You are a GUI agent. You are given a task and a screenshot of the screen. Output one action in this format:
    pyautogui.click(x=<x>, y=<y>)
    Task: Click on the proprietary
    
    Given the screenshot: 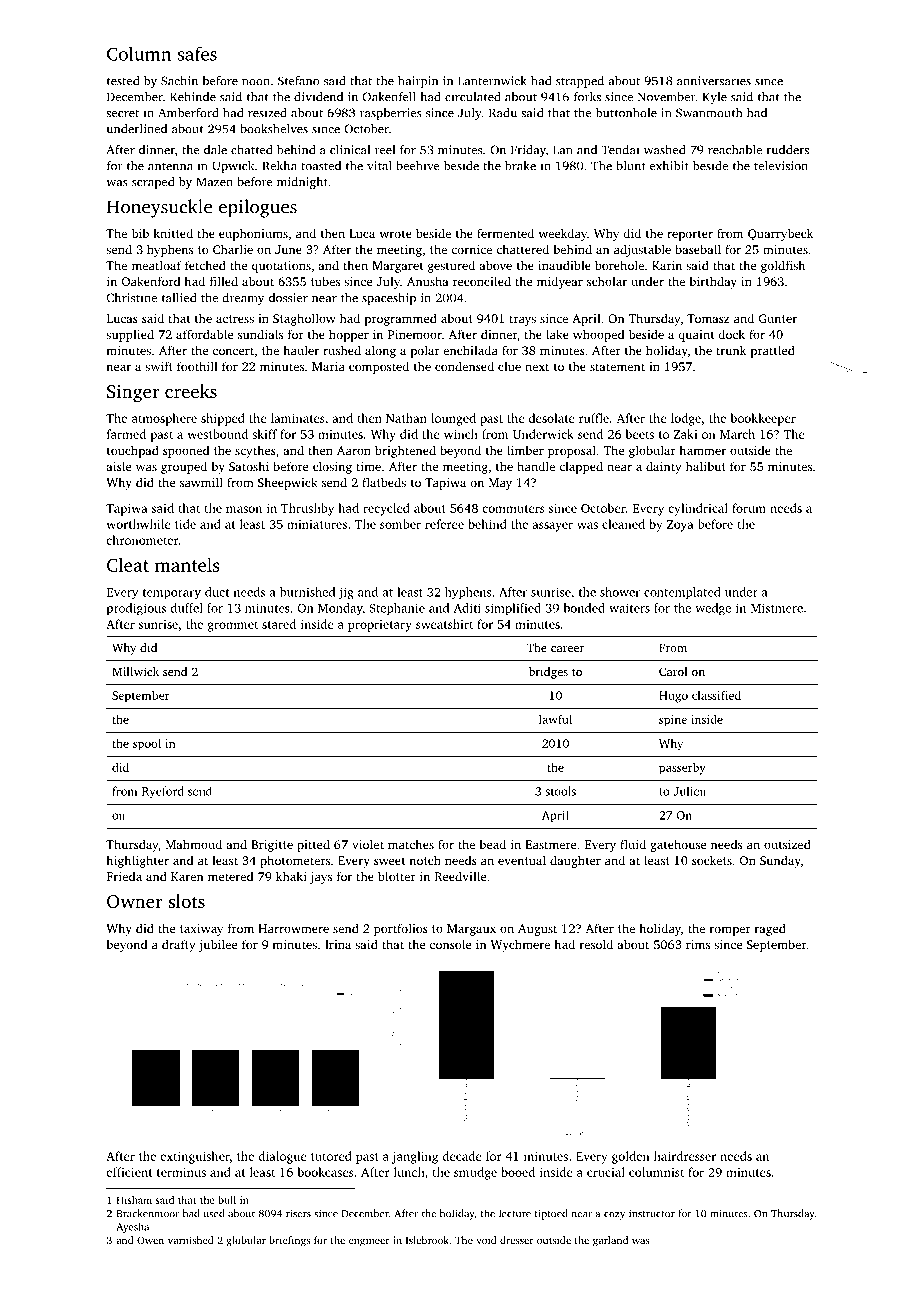 What is the action you would take?
    pyautogui.click(x=380, y=626)
